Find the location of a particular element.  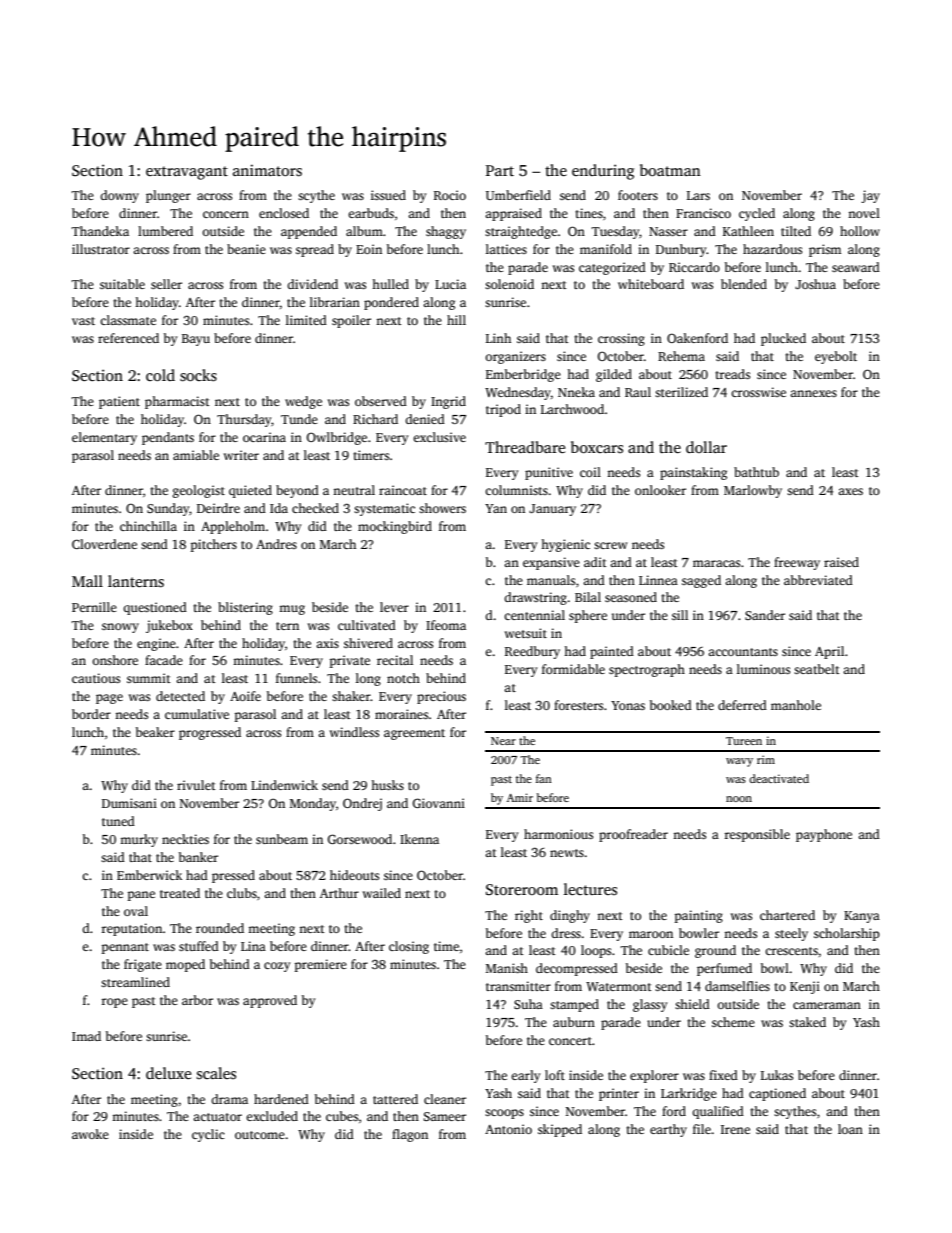

Kanya is located at coordinates (862, 917).
